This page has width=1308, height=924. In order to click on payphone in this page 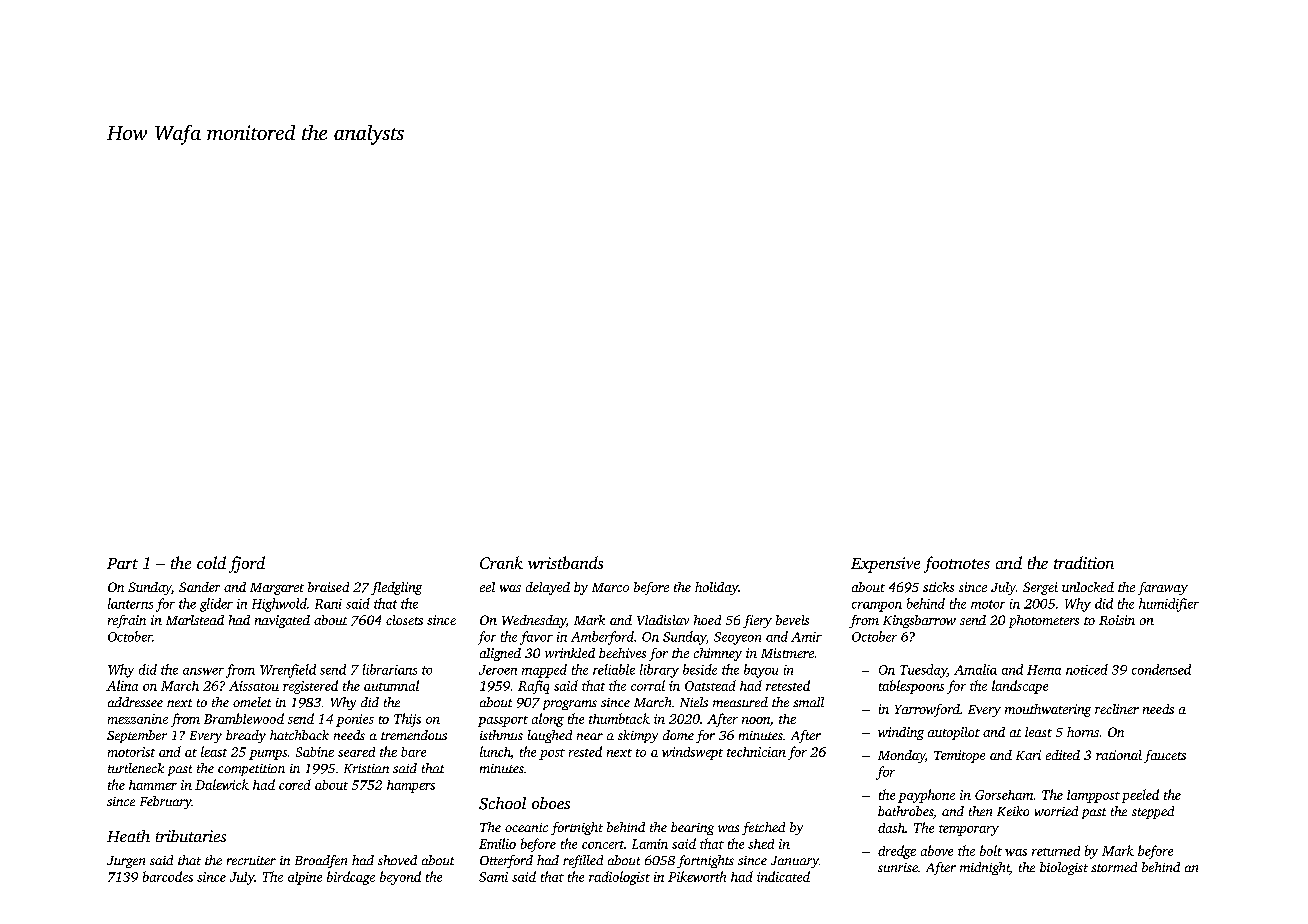, I will do `click(926, 796)`.
